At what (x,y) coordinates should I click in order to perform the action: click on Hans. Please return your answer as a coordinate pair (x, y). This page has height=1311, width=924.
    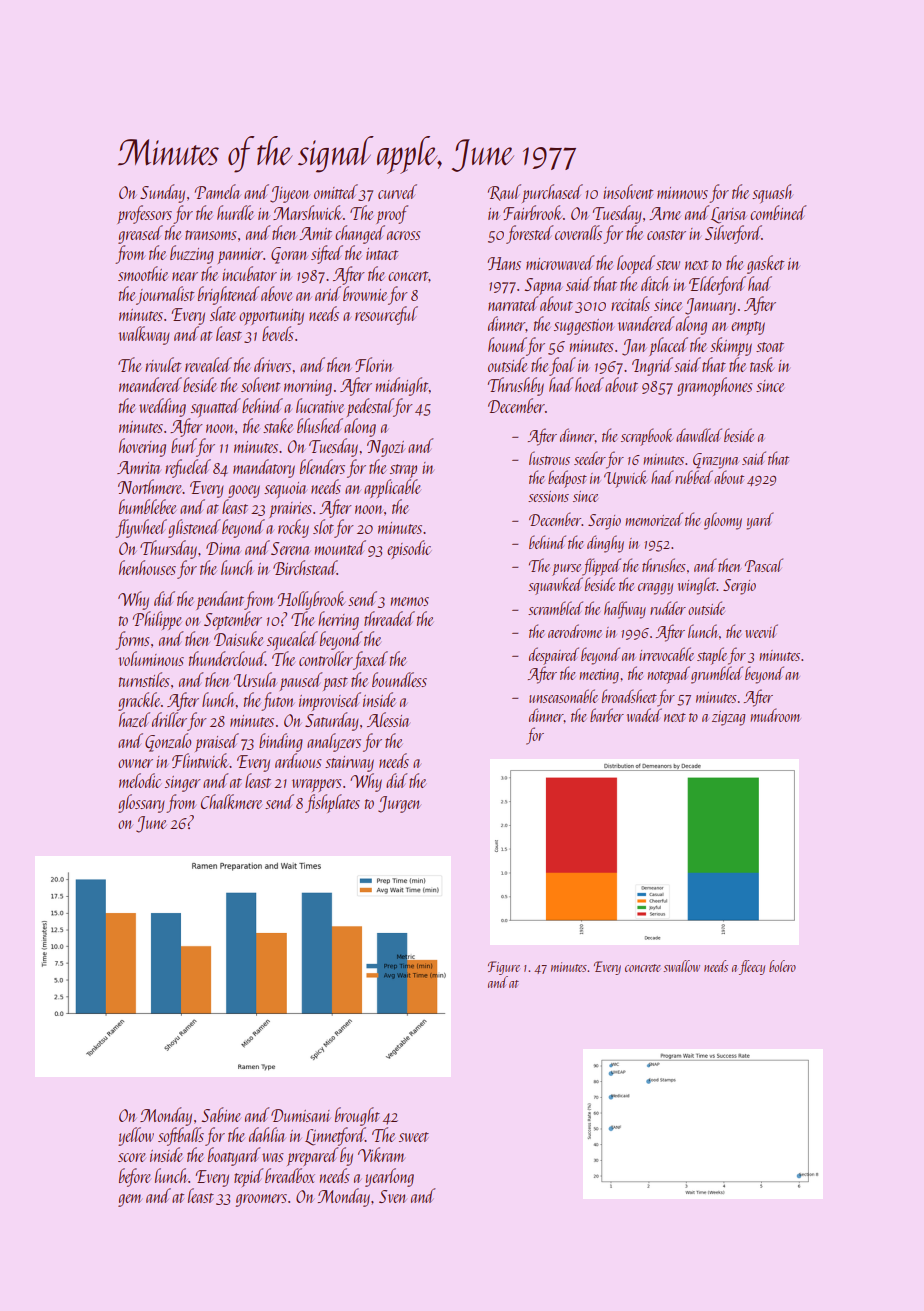
    Looking at the image, I should click on (504, 263).
